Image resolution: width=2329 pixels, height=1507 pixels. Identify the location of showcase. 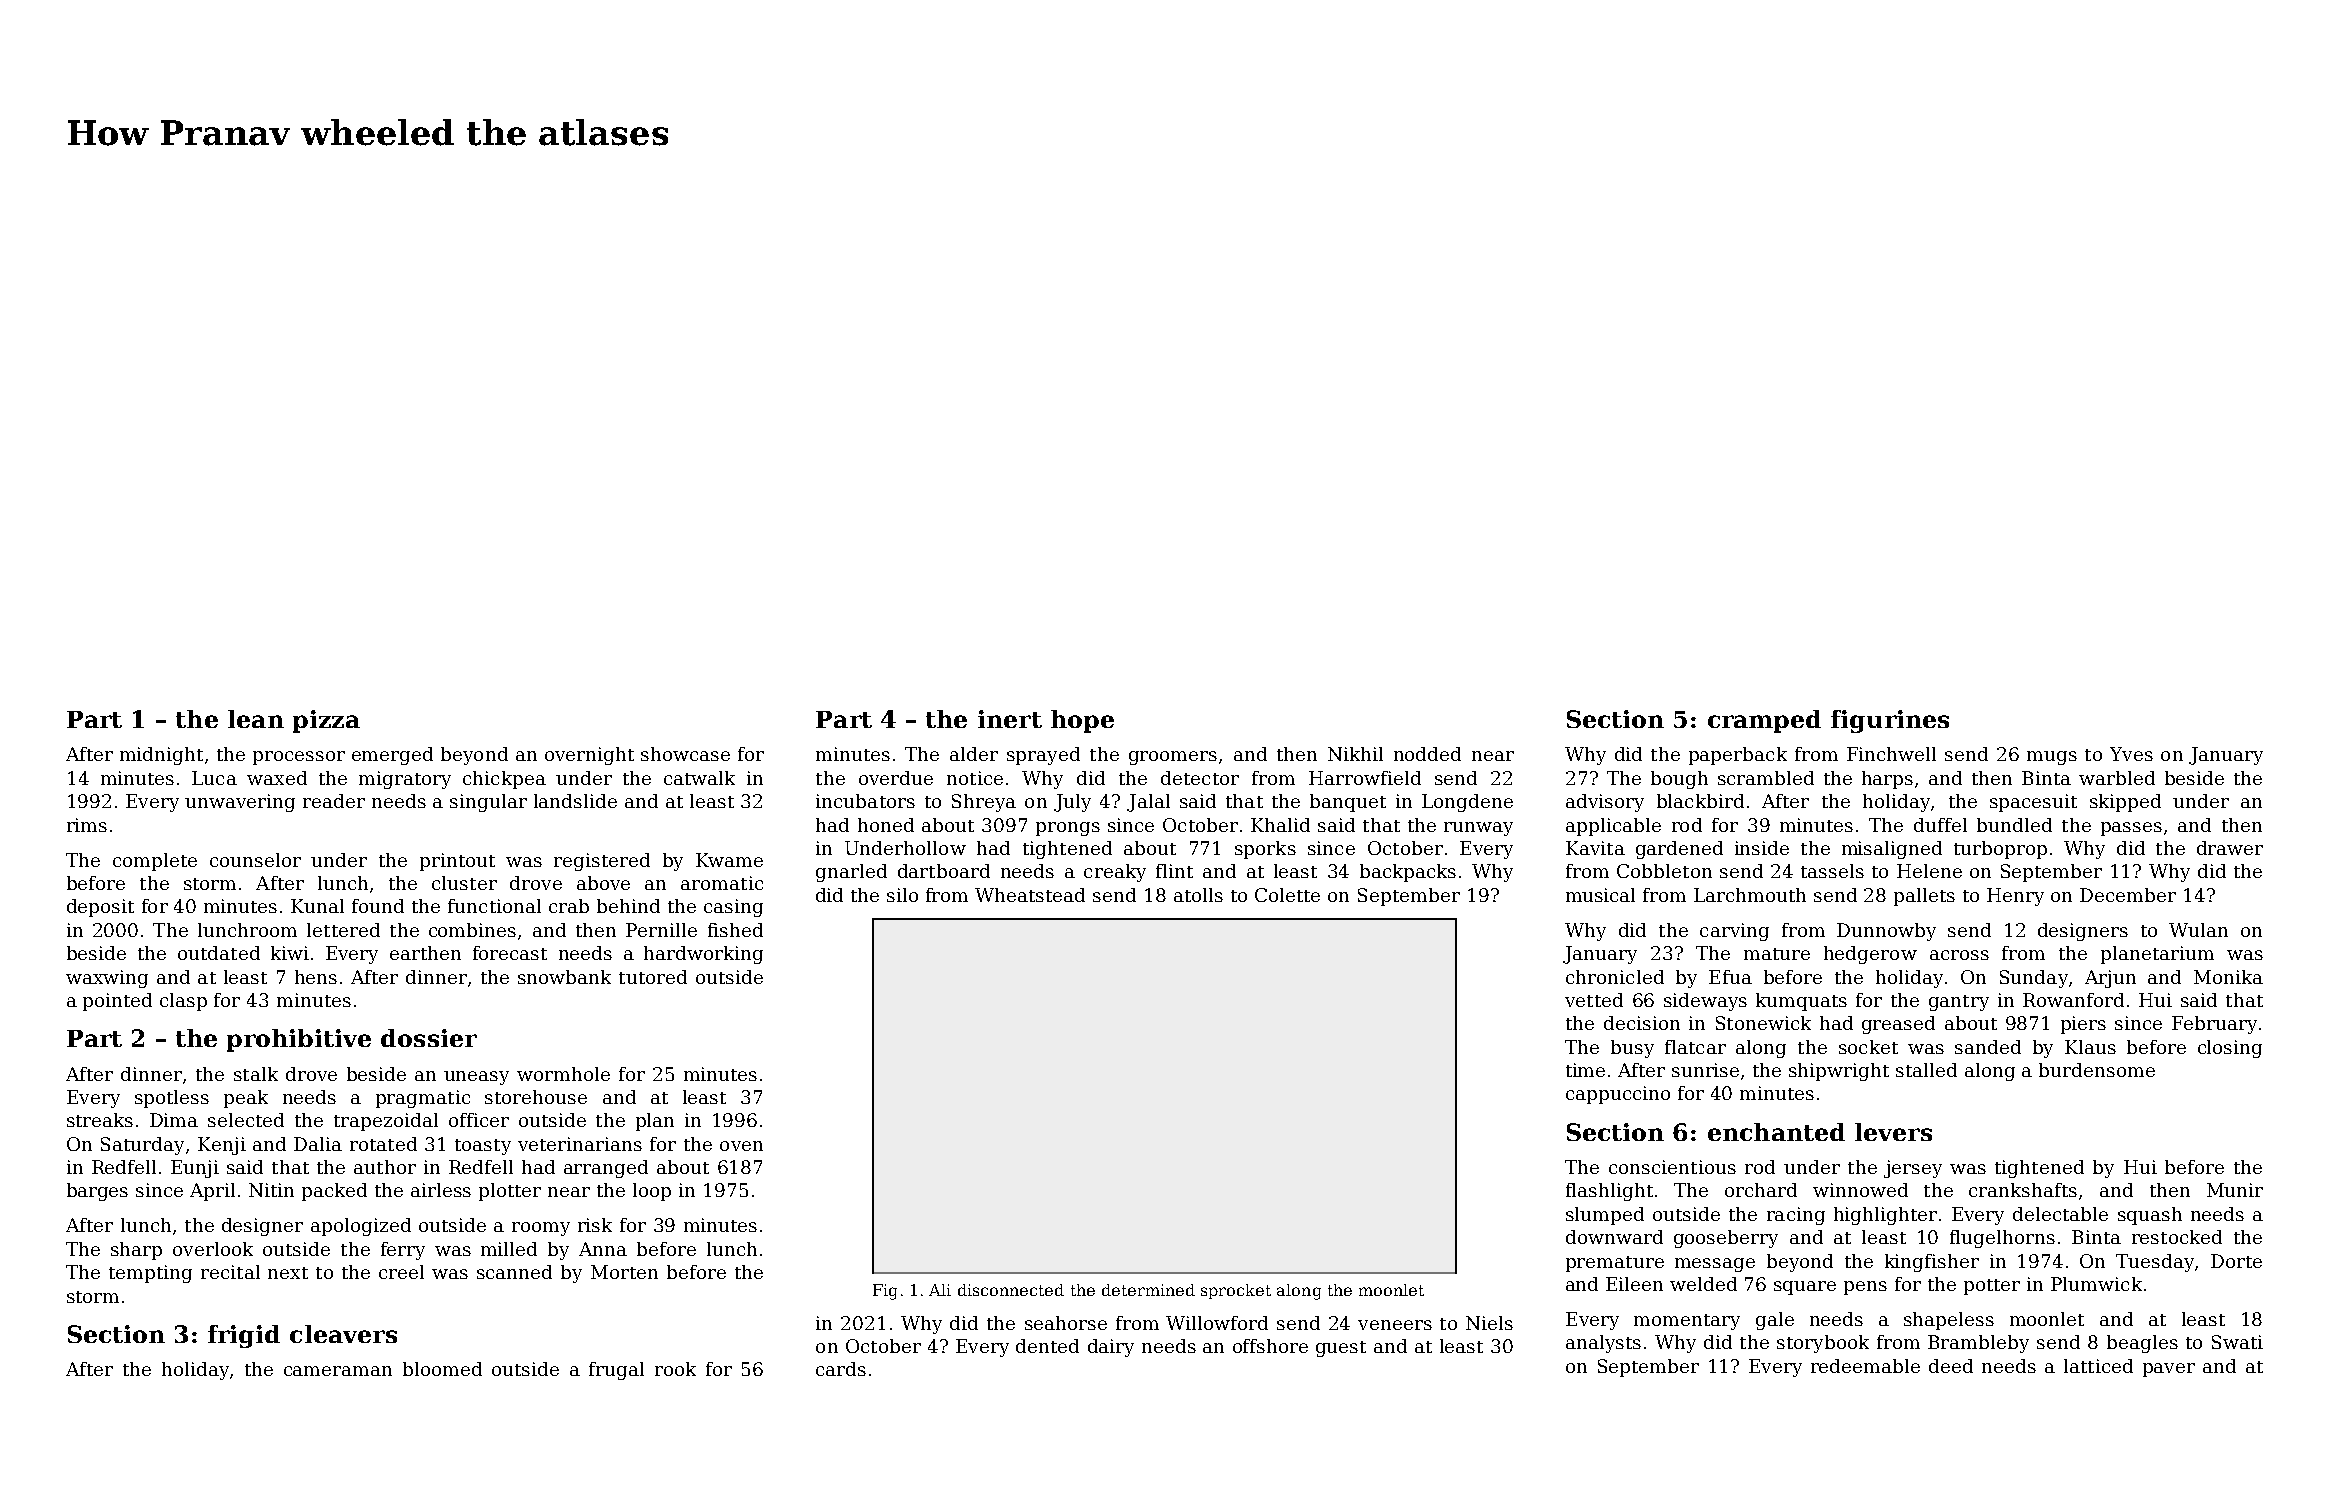
(685, 754).
